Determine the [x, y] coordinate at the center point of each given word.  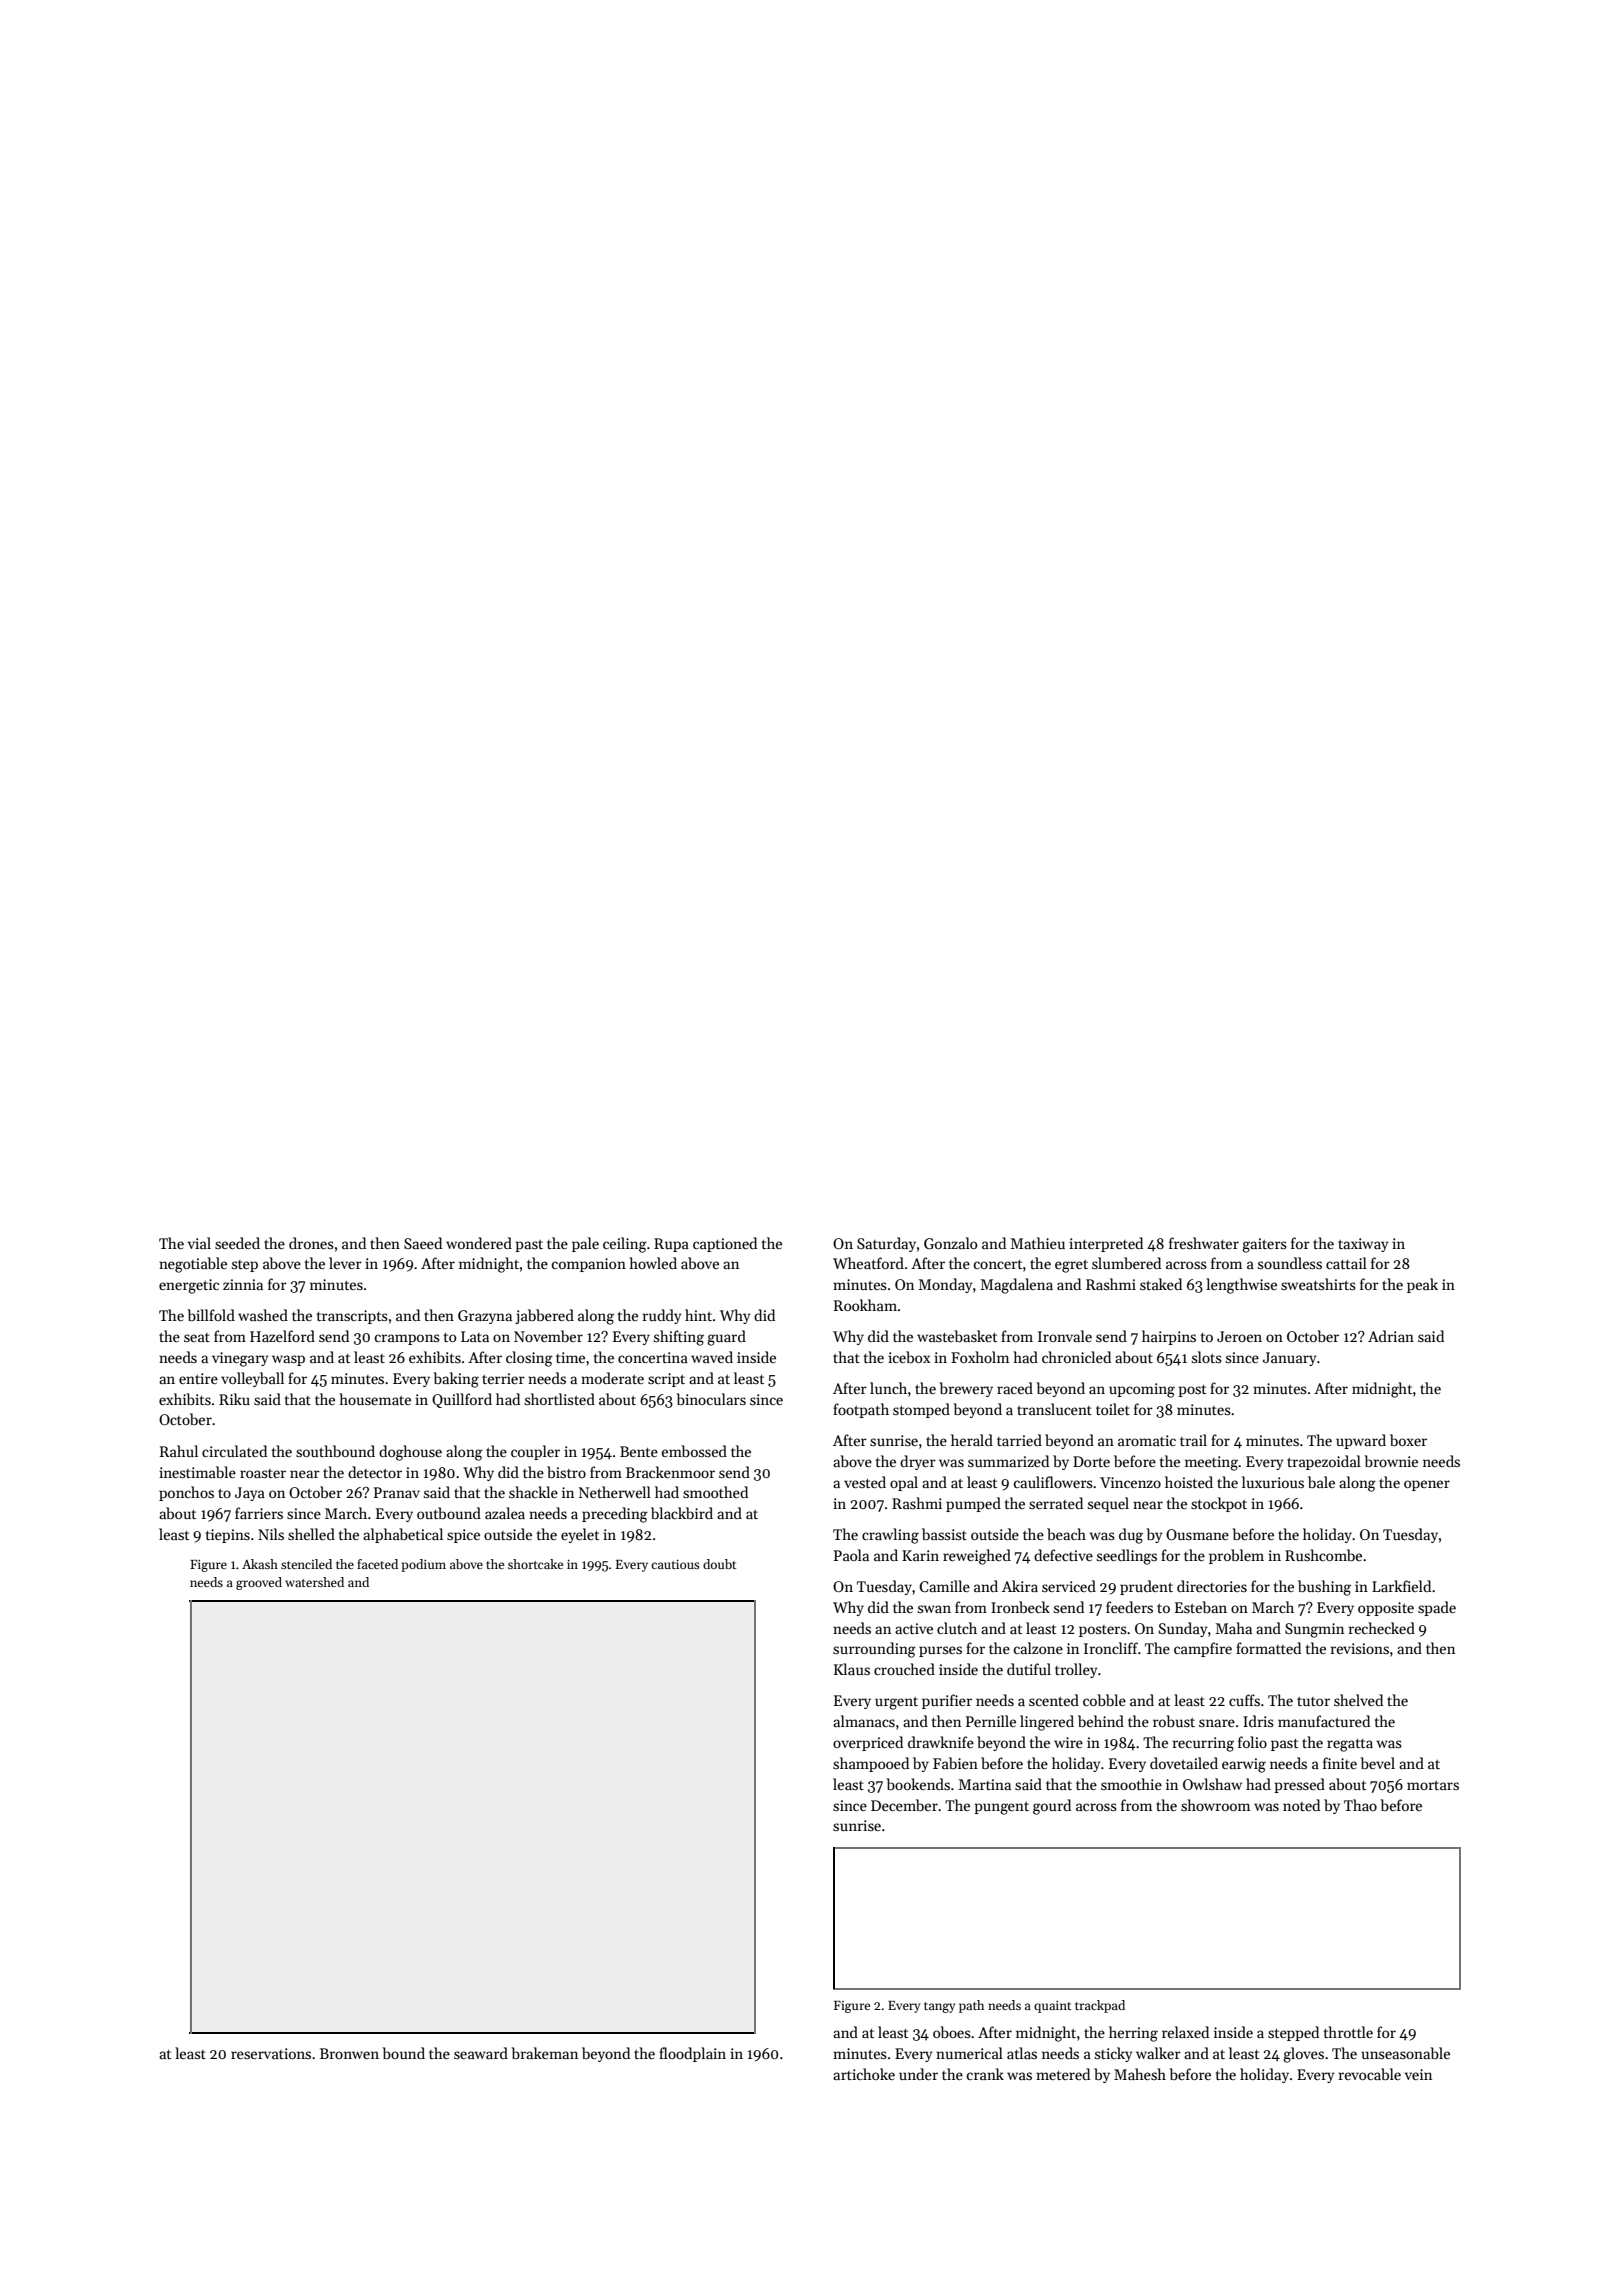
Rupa [671, 1245]
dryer [918, 1462]
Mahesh [1140, 2074]
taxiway [1363, 1245]
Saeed [423, 1243]
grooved [259, 1583]
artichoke [864, 2074]
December [904, 1805]
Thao [1360, 1805]
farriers [259, 1513]
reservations [271, 2053]
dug [1131, 1536]
